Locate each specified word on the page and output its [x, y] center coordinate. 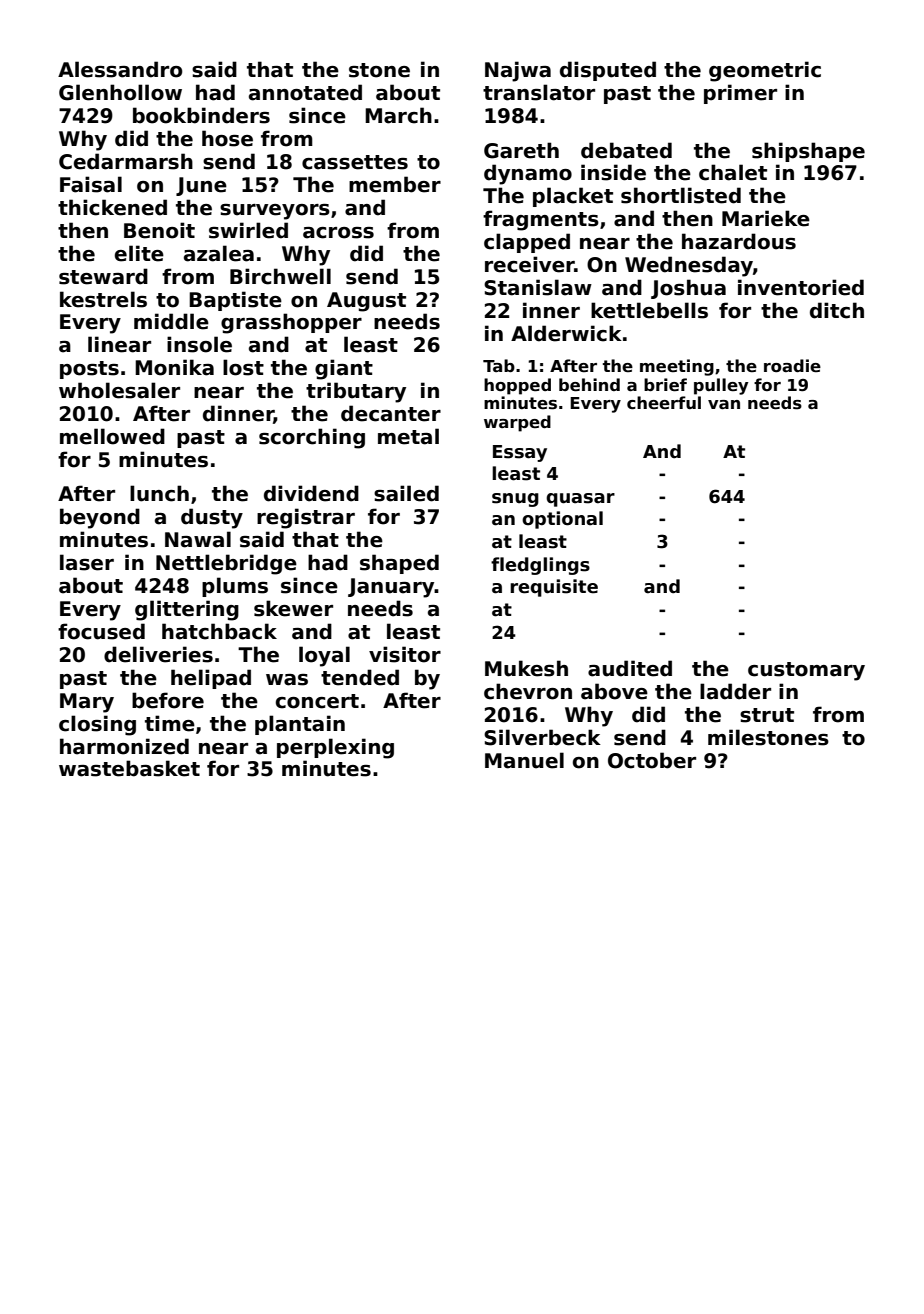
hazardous [739, 241]
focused [101, 631]
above [614, 691]
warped [517, 423]
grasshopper [291, 323]
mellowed [112, 436]
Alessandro [120, 69]
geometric [765, 71]
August [366, 302]
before [168, 700]
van [724, 405]
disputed [608, 71]
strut [767, 715]
